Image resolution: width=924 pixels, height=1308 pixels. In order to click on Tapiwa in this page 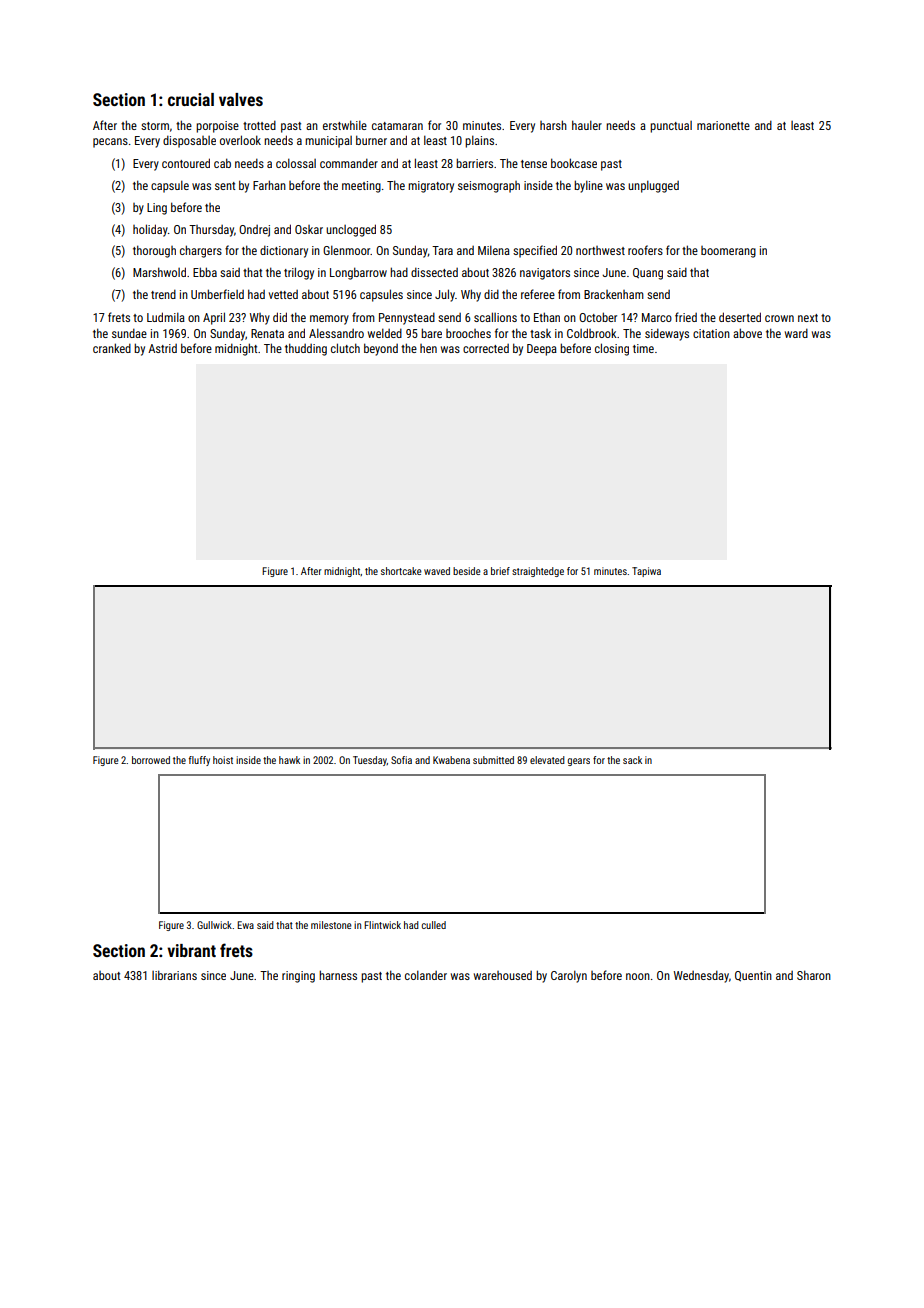, I will do `click(646, 572)`.
